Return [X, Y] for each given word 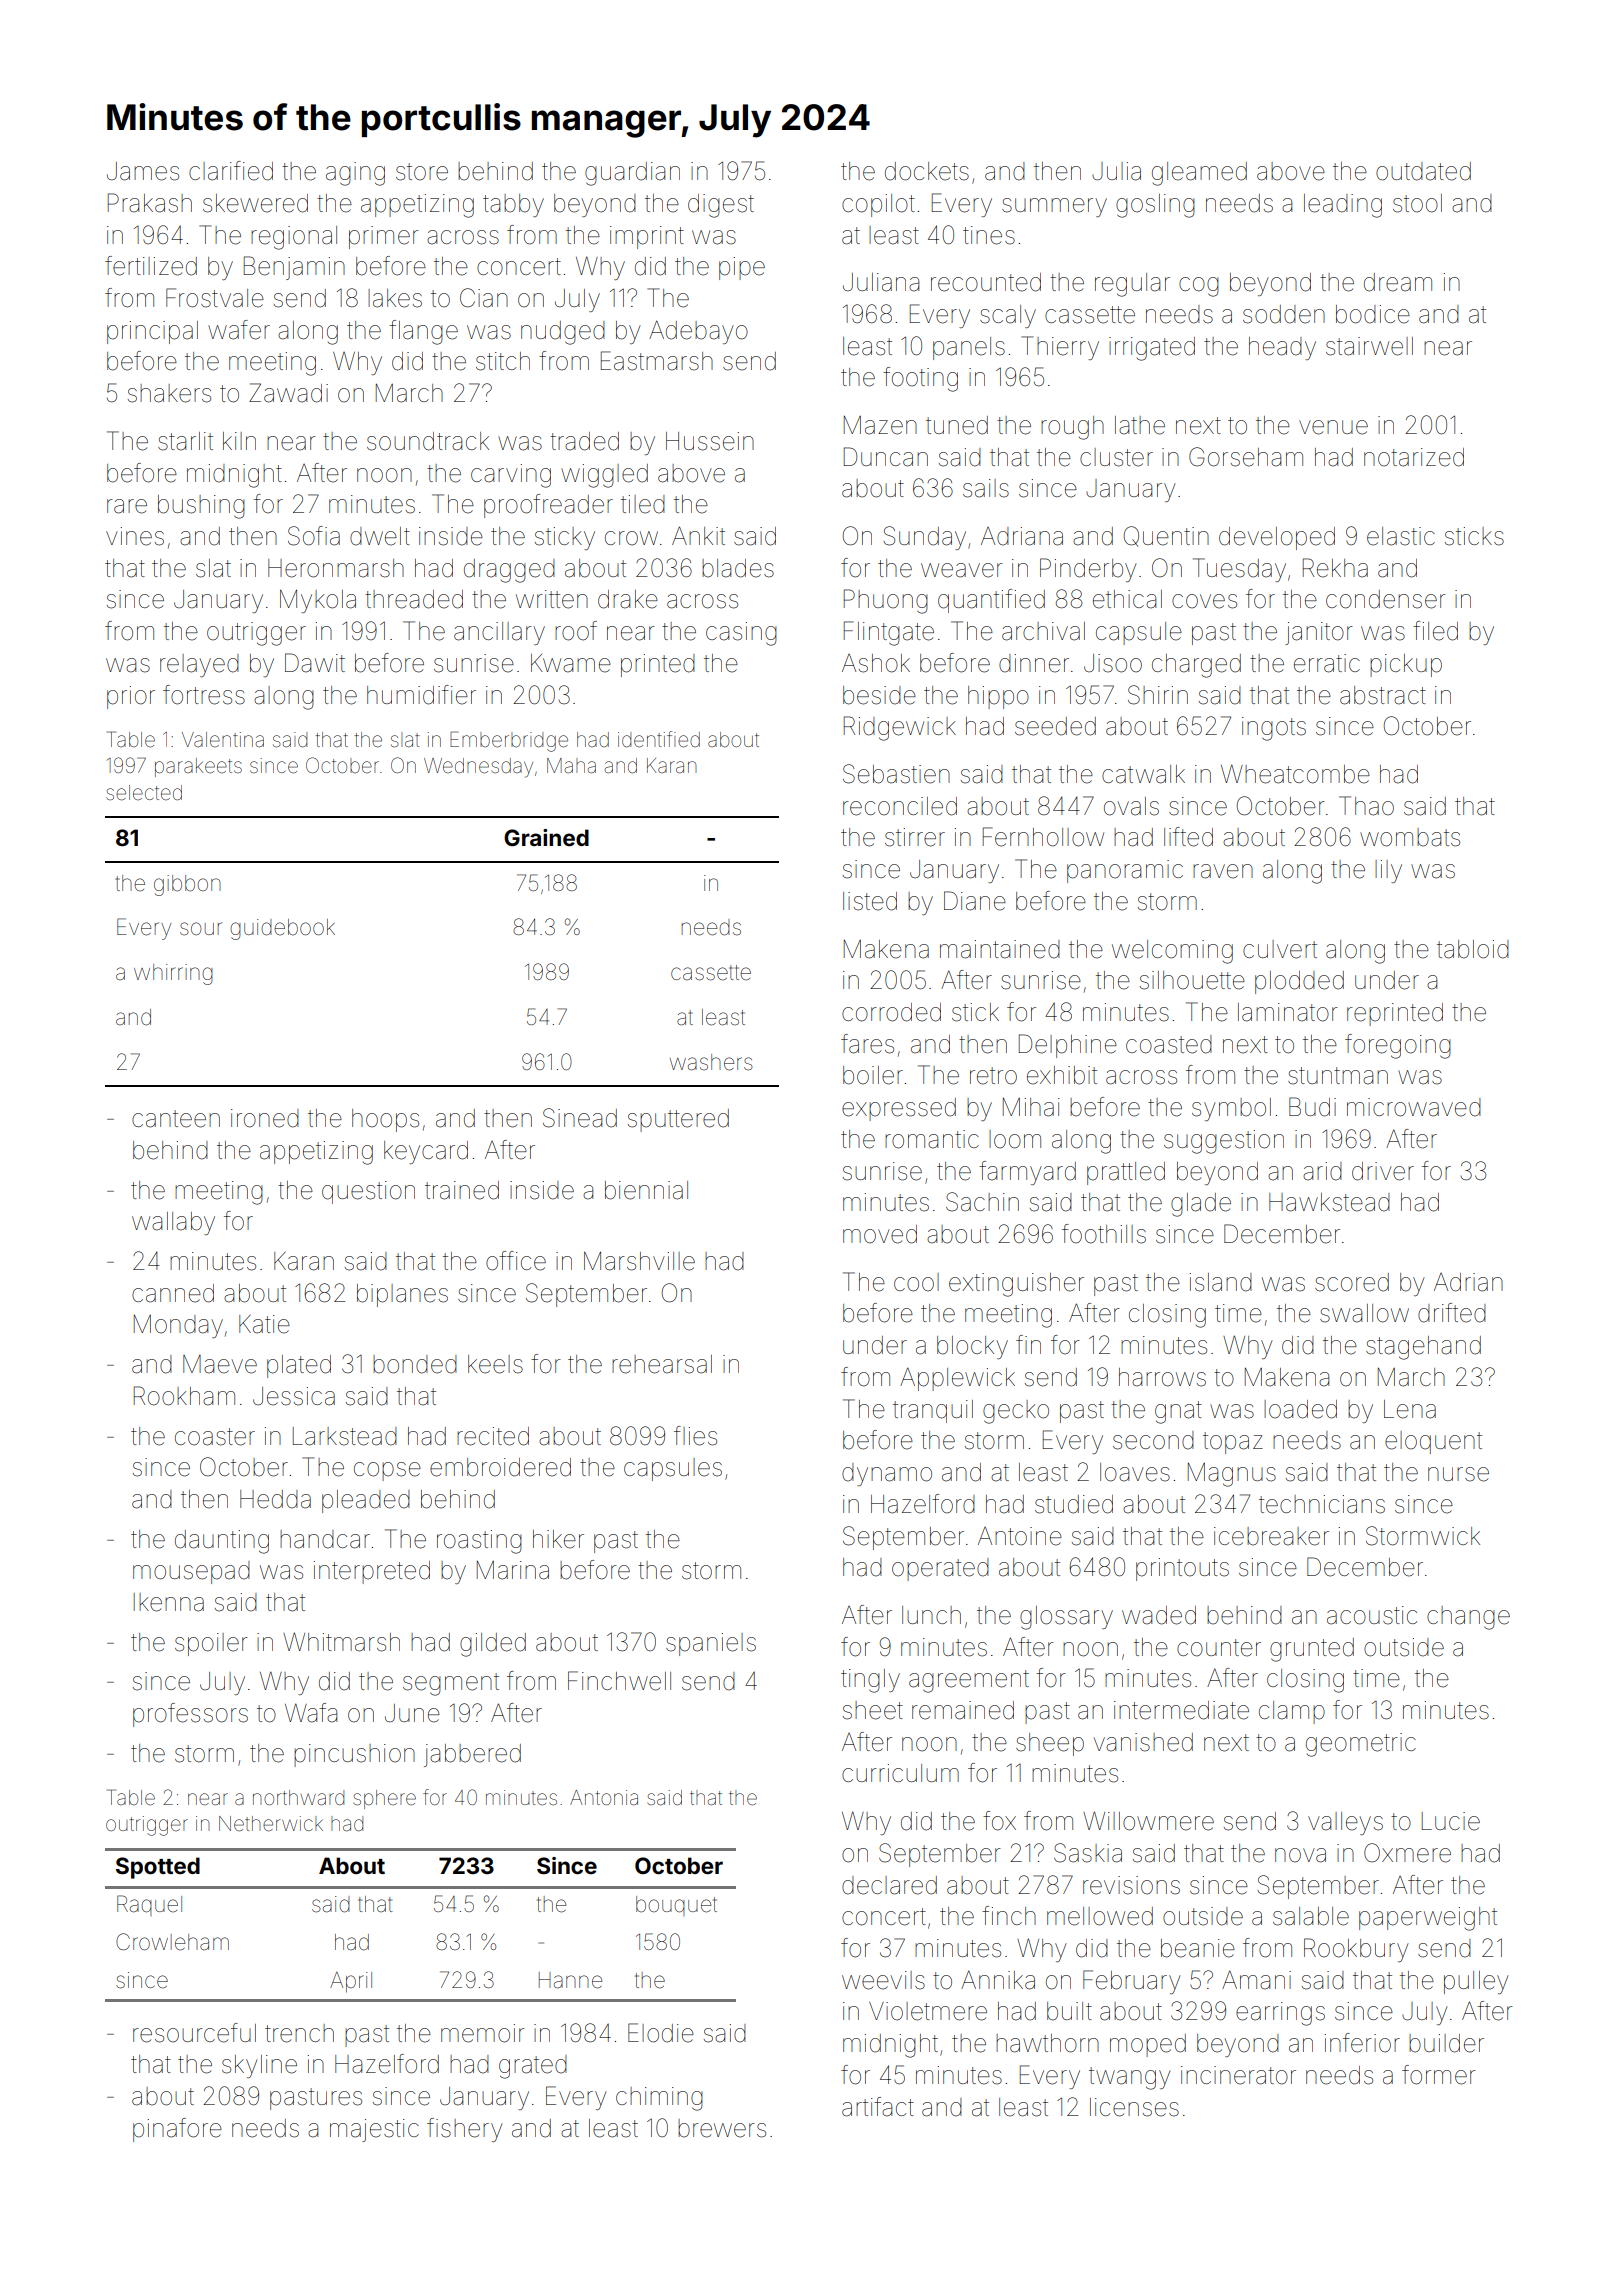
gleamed [1199, 174]
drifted [1452, 1313]
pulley [1476, 1982]
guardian [632, 174]
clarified [231, 171]
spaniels [711, 1644]
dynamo [887, 1474]
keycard [426, 1152]
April [351, 1982]
